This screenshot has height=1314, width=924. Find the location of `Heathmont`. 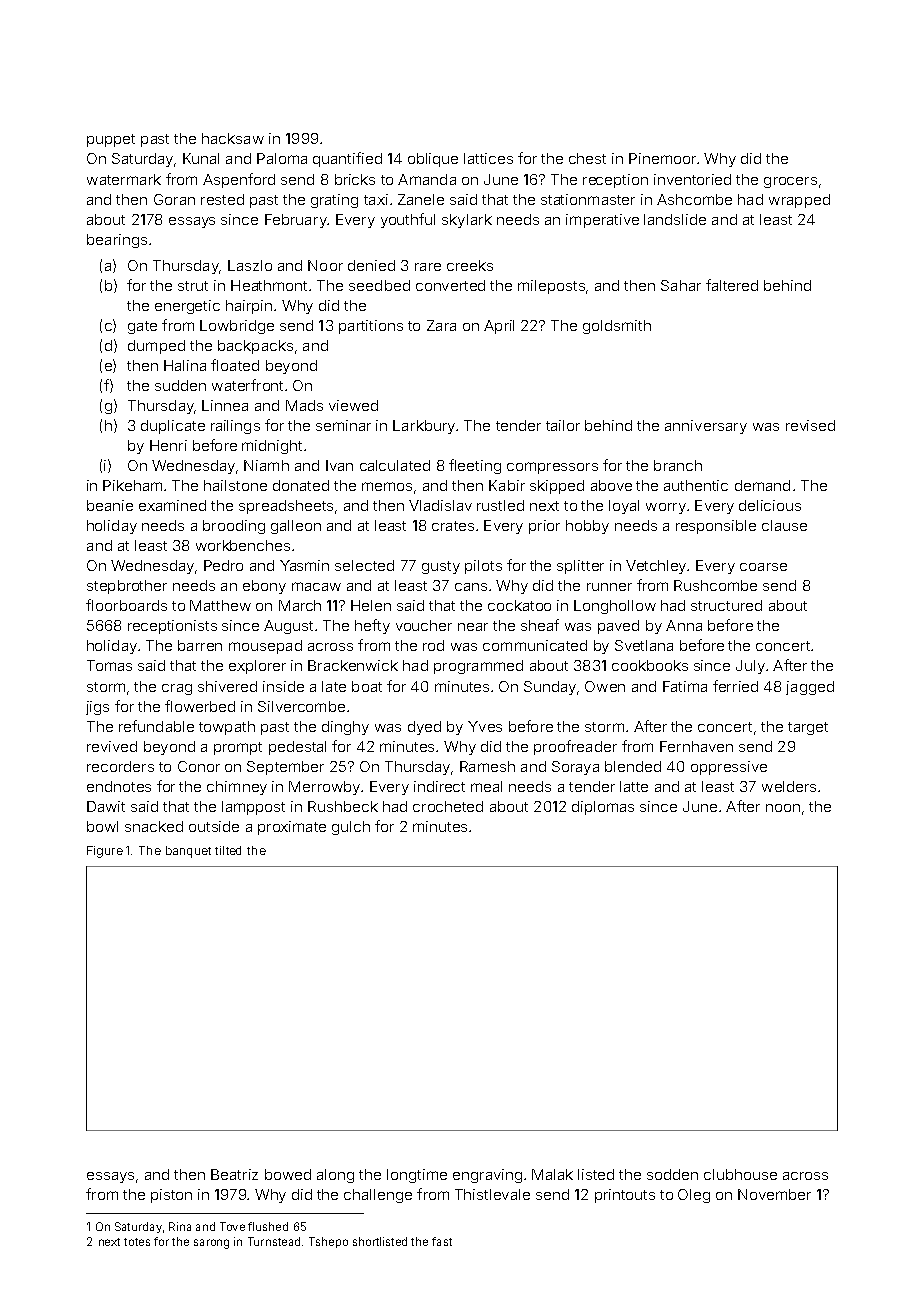

Heathmont is located at coordinates (269, 285).
